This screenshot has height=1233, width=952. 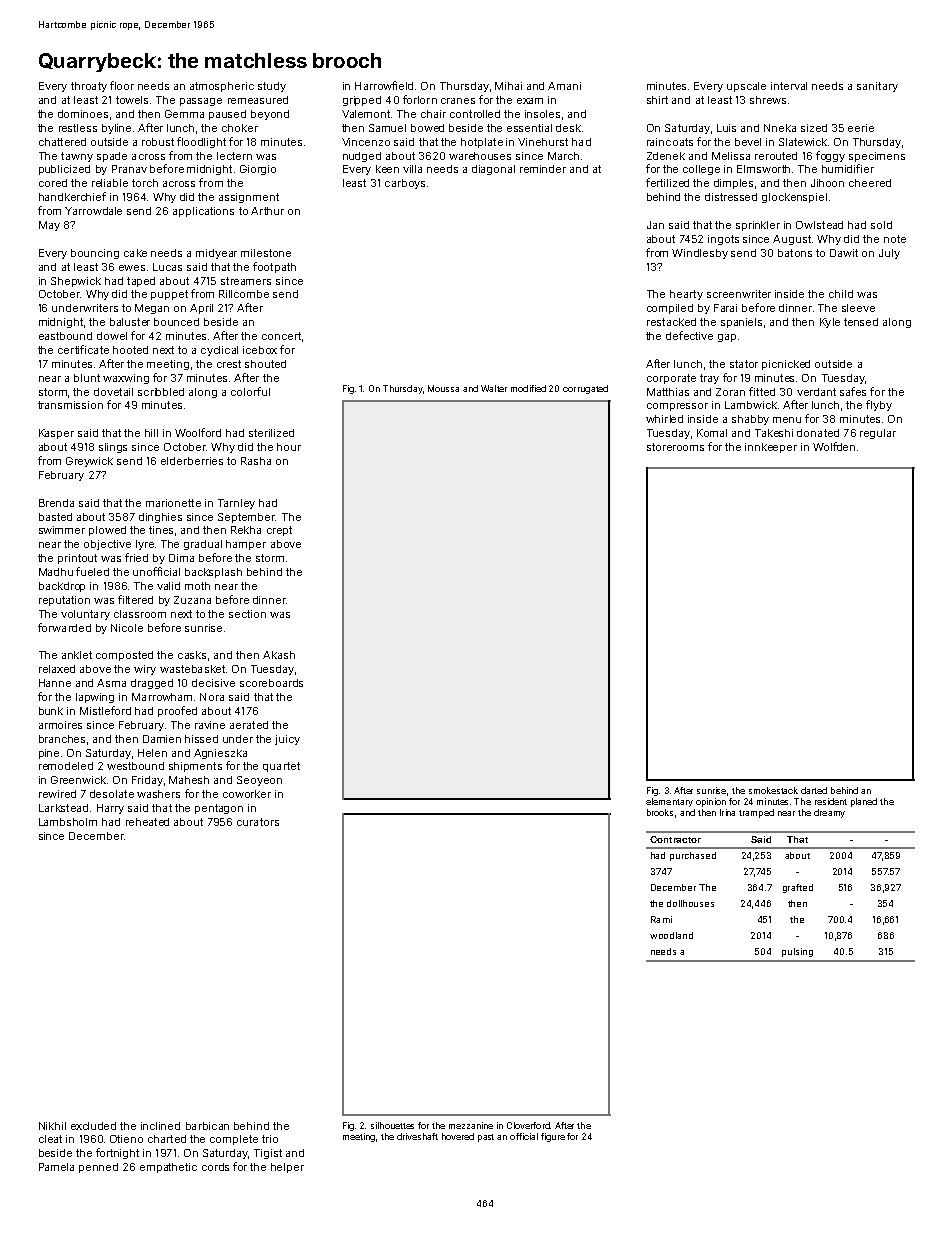 I want to click on helper, so click(x=287, y=1168).
